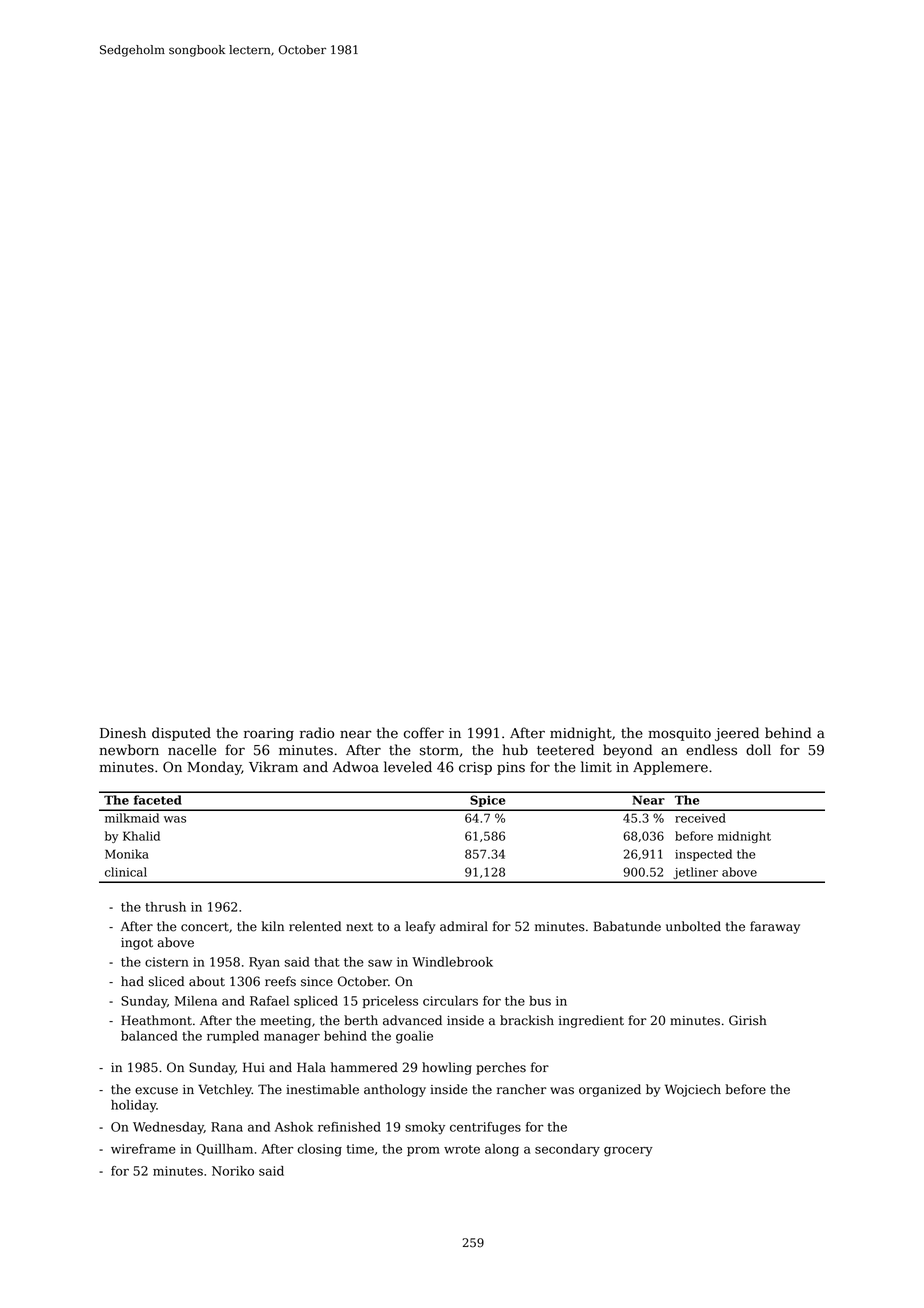 The image size is (924, 1308). What do you see at coordinates (758, 750) in the screenshot?
I see `doll` at bounding box center [758, 750].
